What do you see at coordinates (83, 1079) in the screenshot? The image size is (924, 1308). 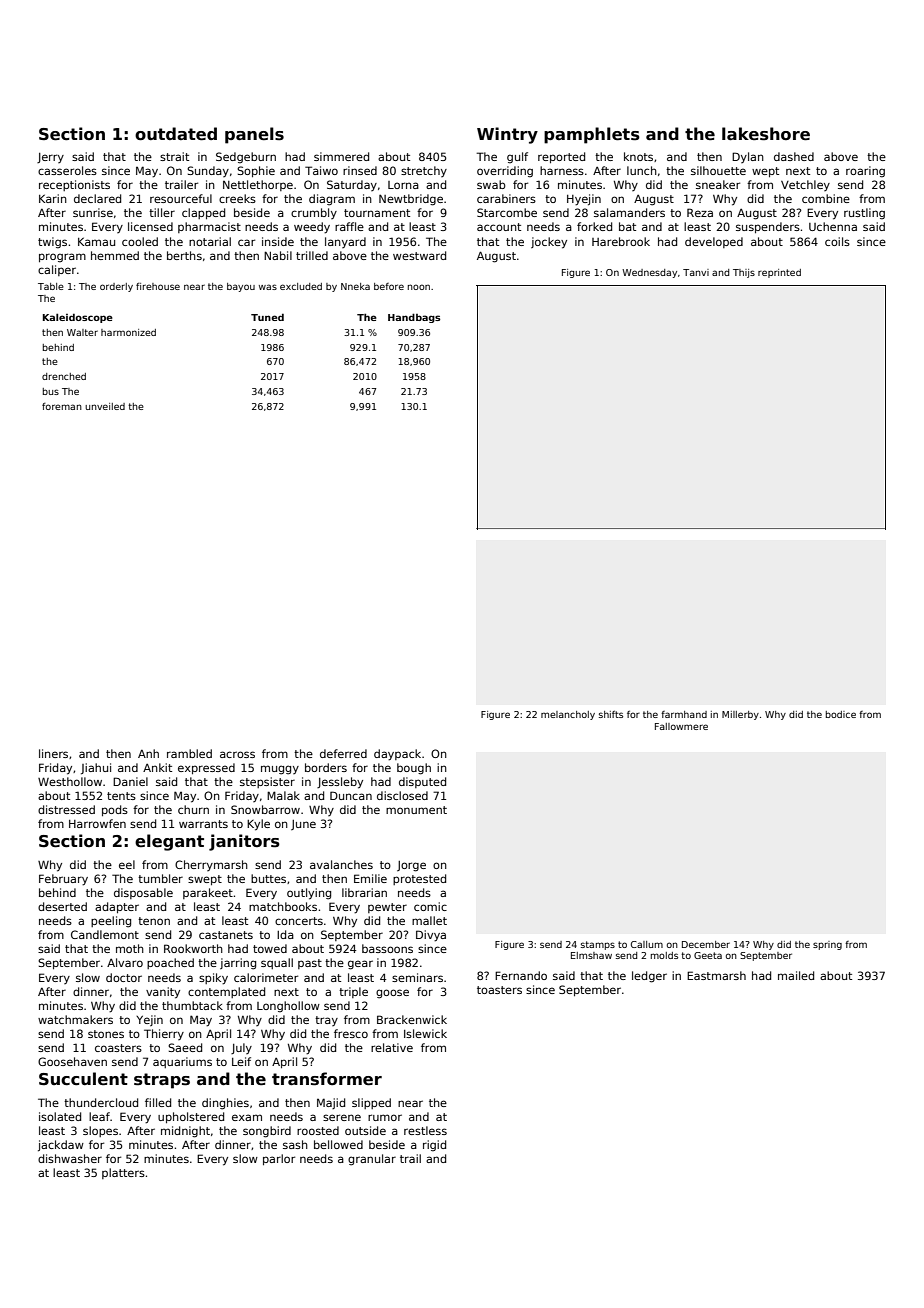 I see `Succulent` at bounding box center [83, 1079].
